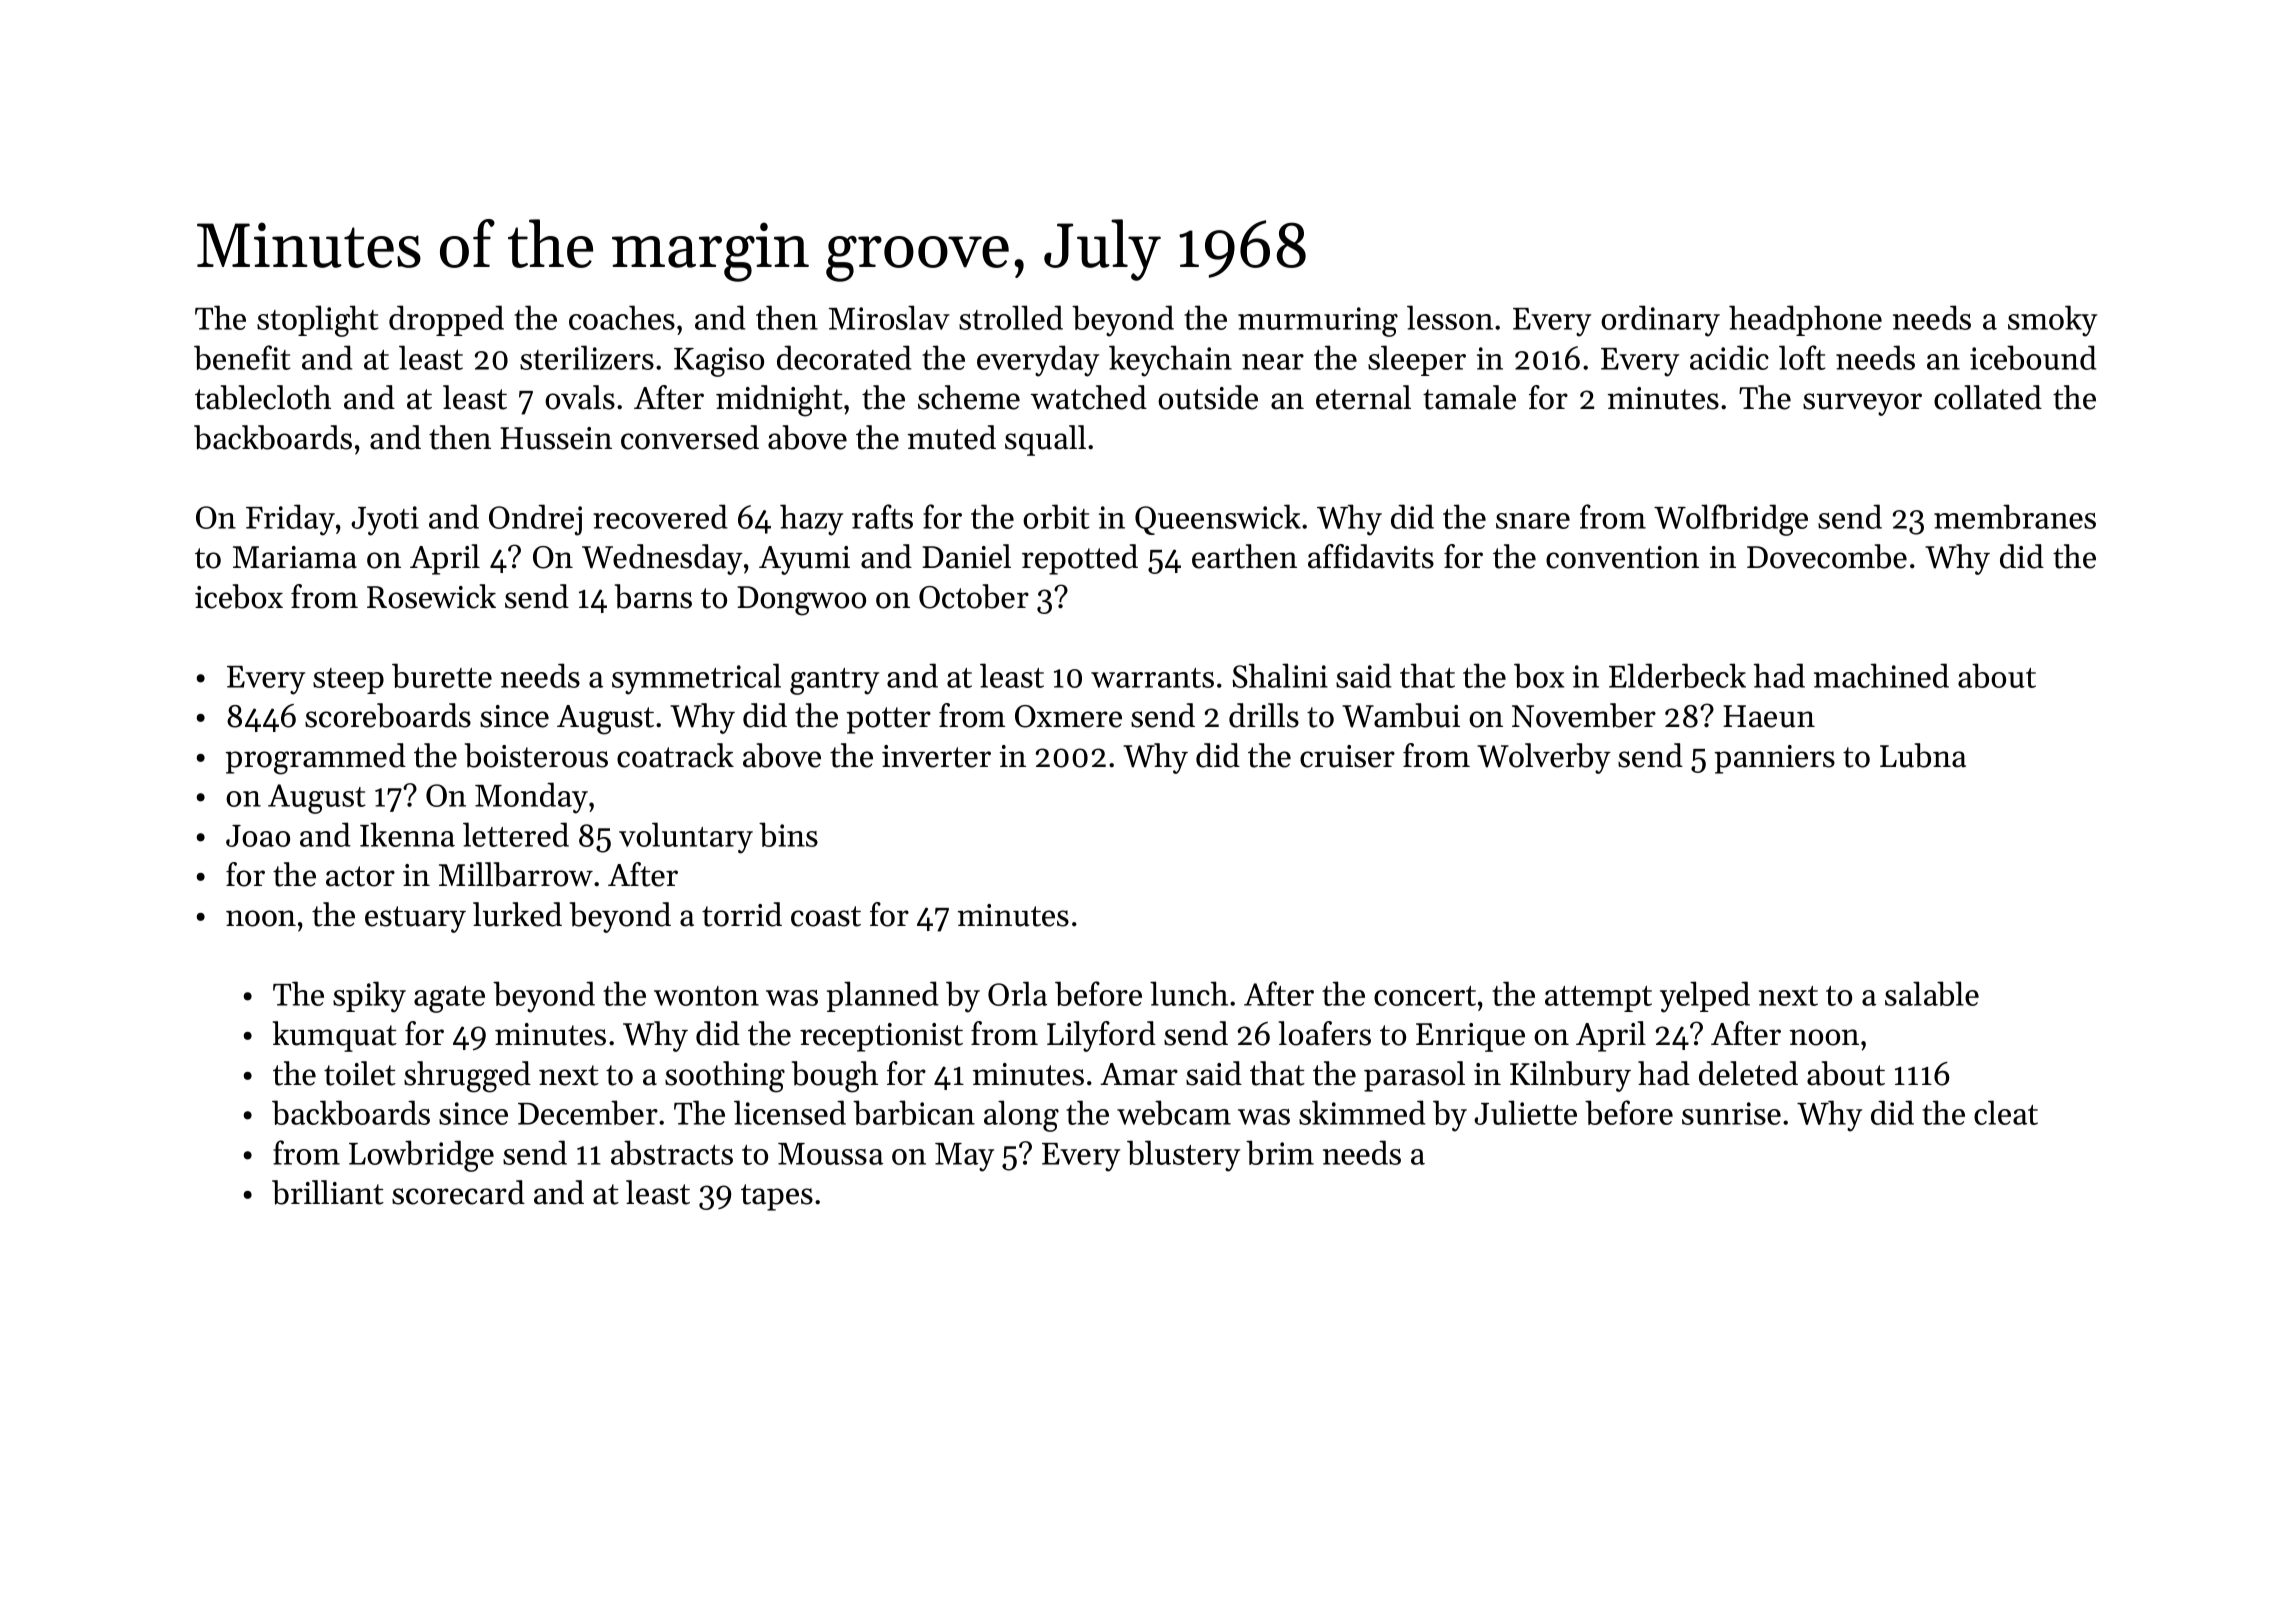  What do you see at coordinates (1011, 317) in the page?
I see `strolled` at bounding box center [1011, 317].
